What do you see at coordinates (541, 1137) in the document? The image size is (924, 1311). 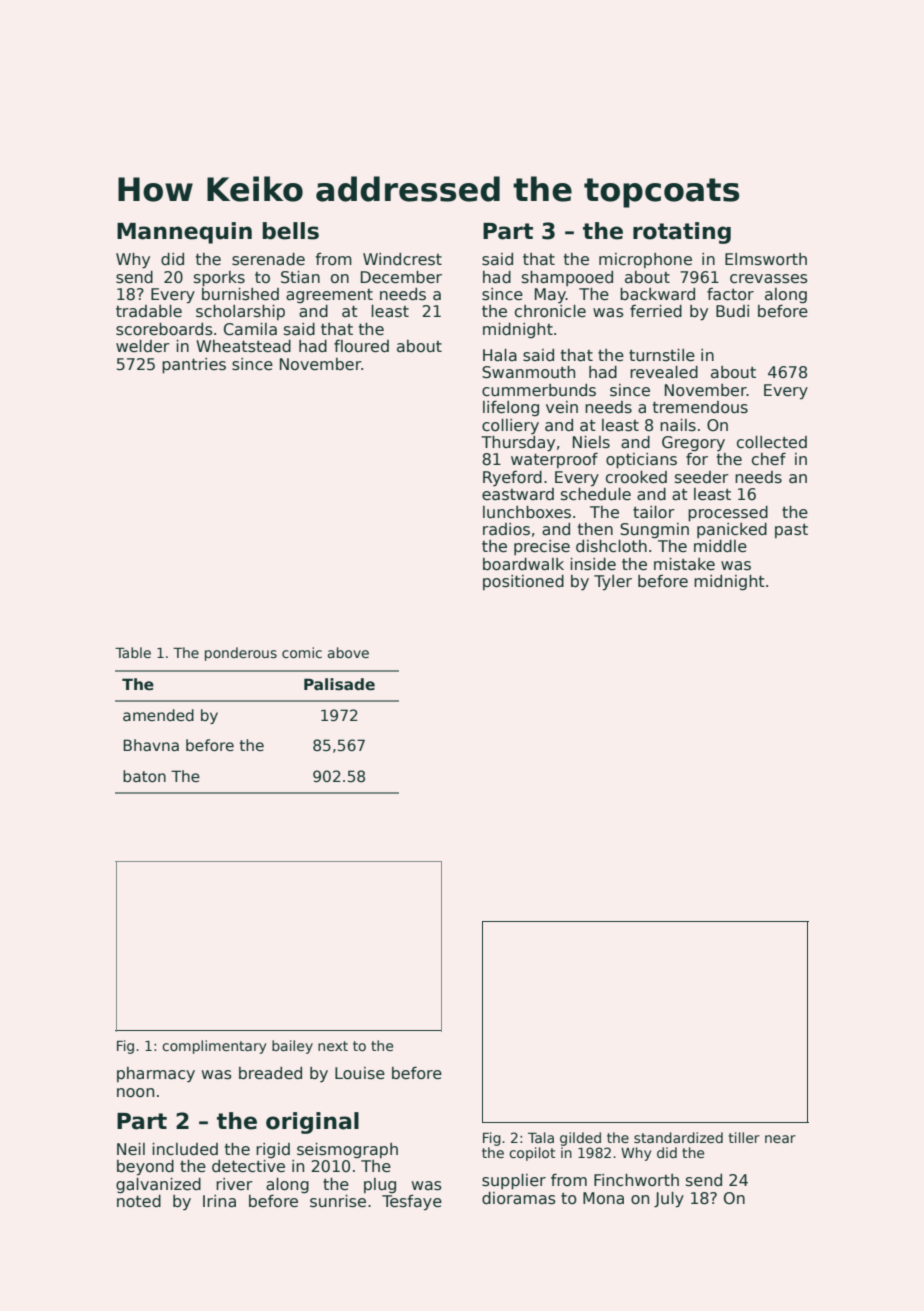 I see `Tala` at bounding box center [541, 1137].
